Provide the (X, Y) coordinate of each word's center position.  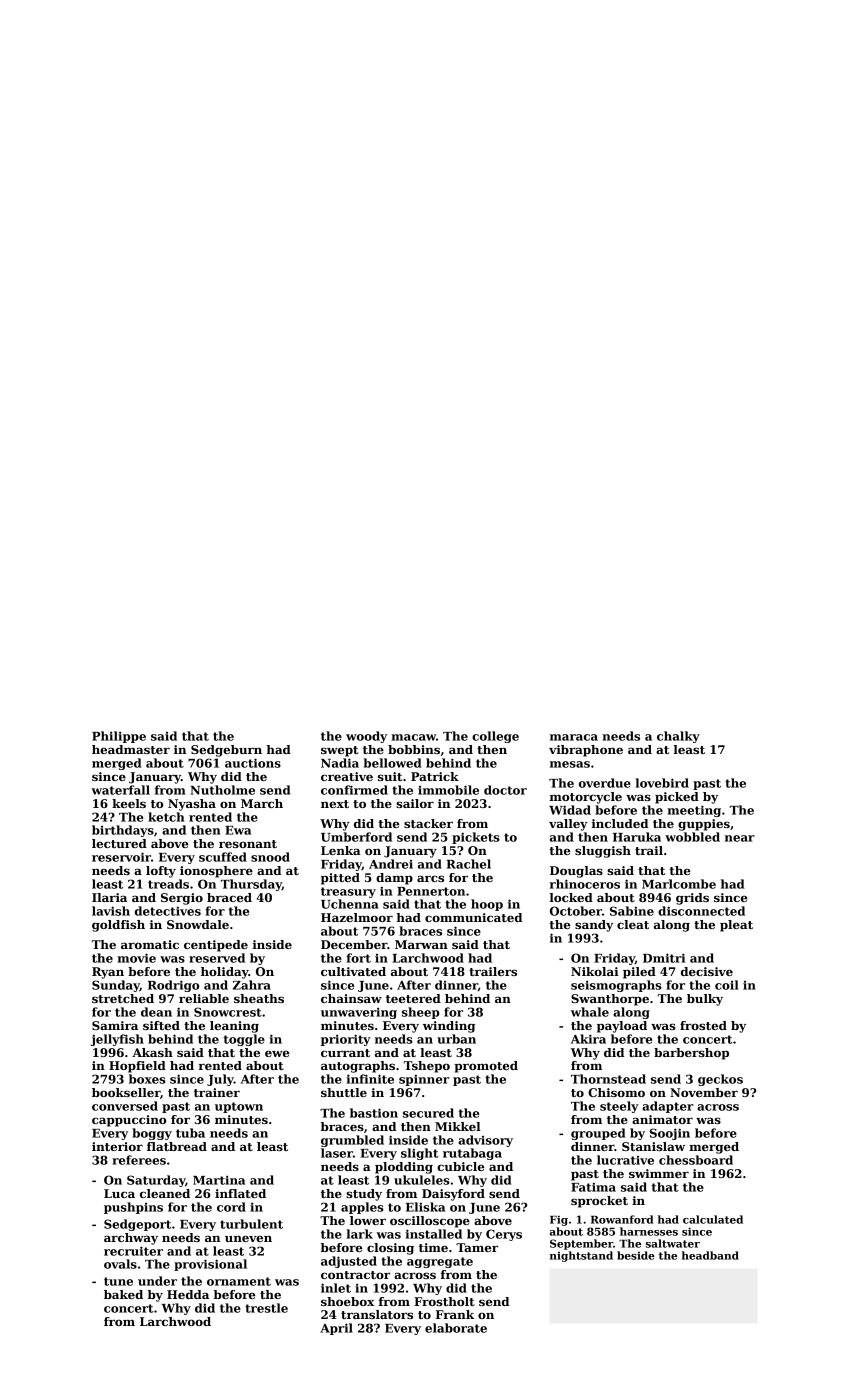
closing (390, 1249)
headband (710, 1255)
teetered (413, 998)
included (620, 823)
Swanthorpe (610, 1000)
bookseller (126, 1092)
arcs (430, 878)
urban (456, 1039)
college (495, 737)
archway (131, 1239)
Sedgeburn (226, 751)
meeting (694, 811)
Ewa (238, 830)
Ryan (108, 973)
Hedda (188, 1294)
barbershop (691, 1054)
